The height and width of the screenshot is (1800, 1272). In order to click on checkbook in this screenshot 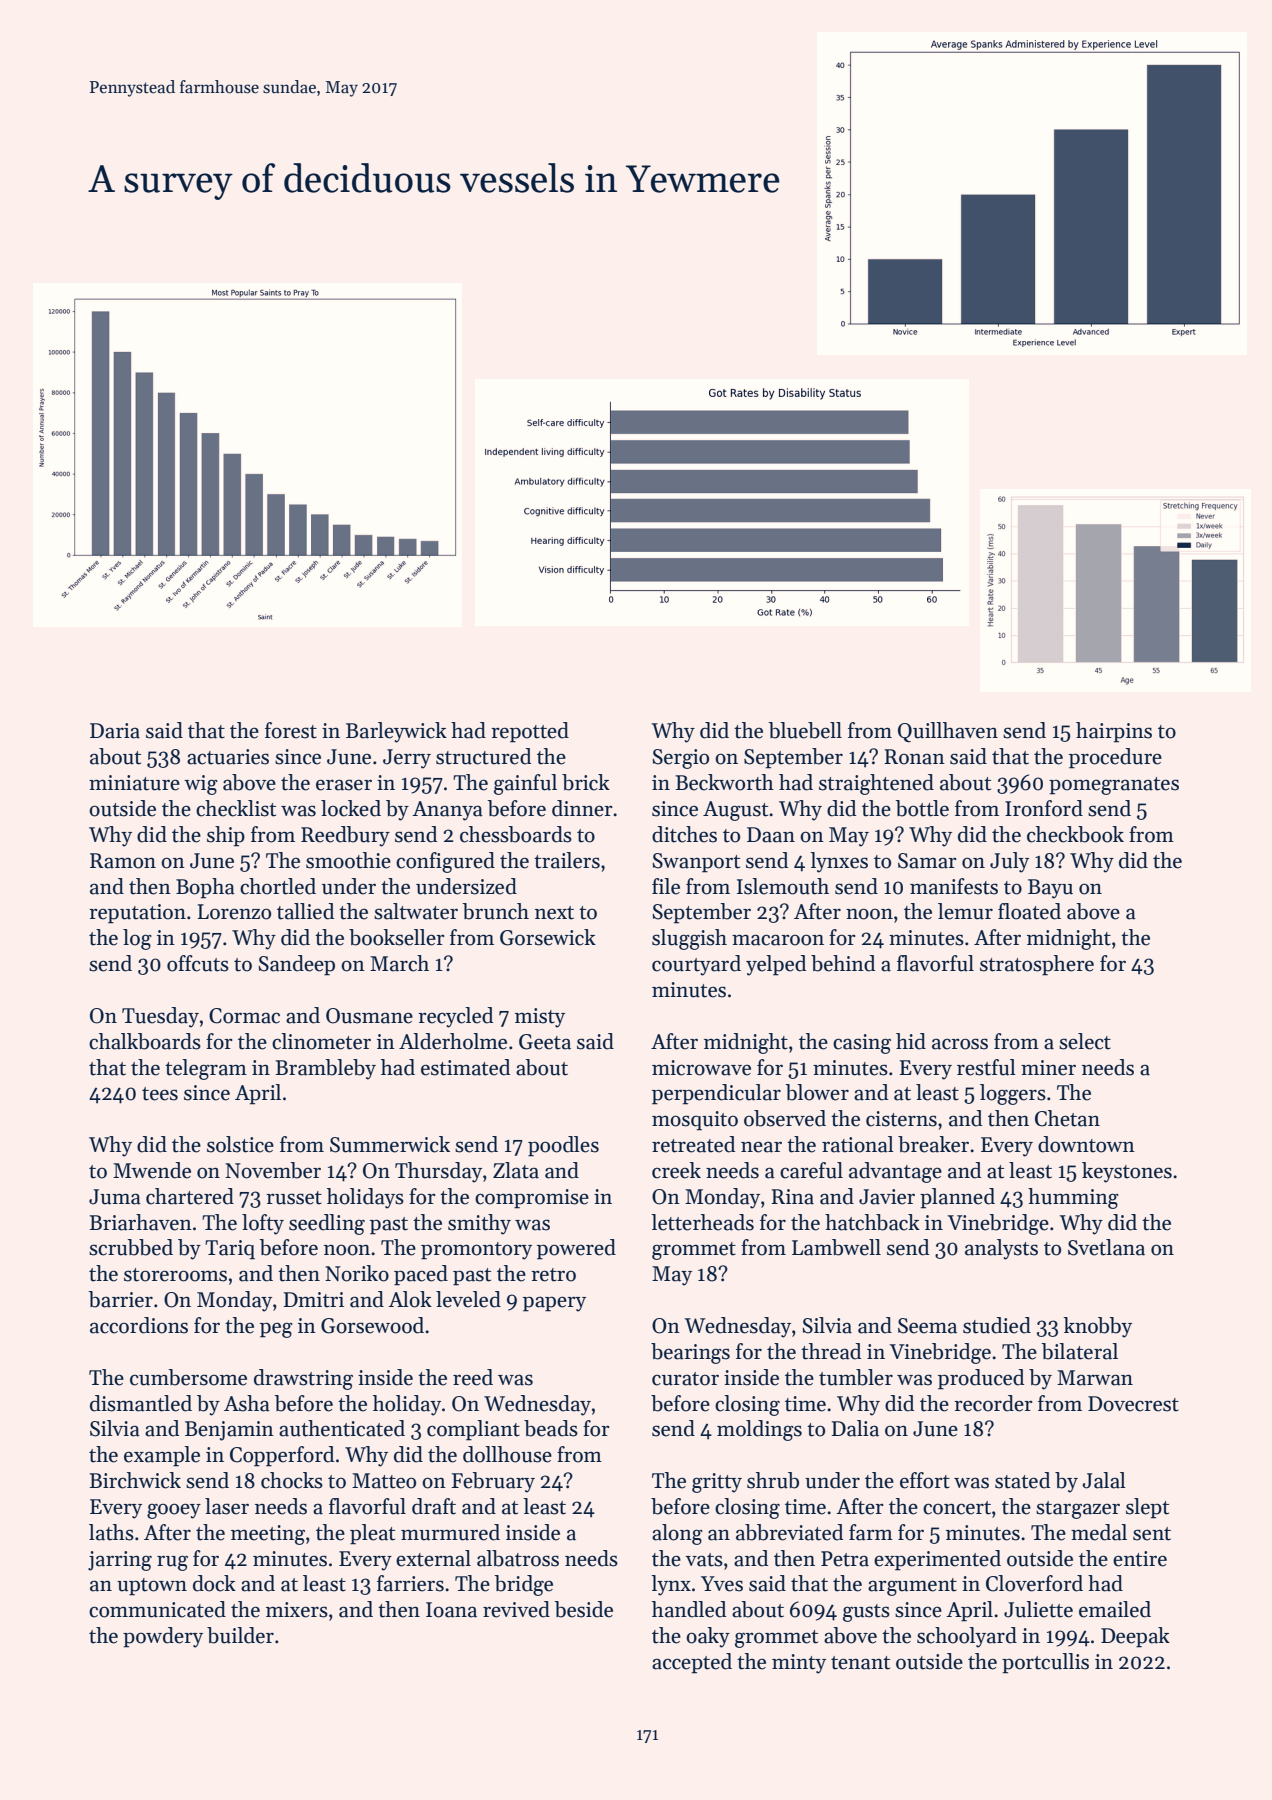, I will do `click(1075, 834)`.
